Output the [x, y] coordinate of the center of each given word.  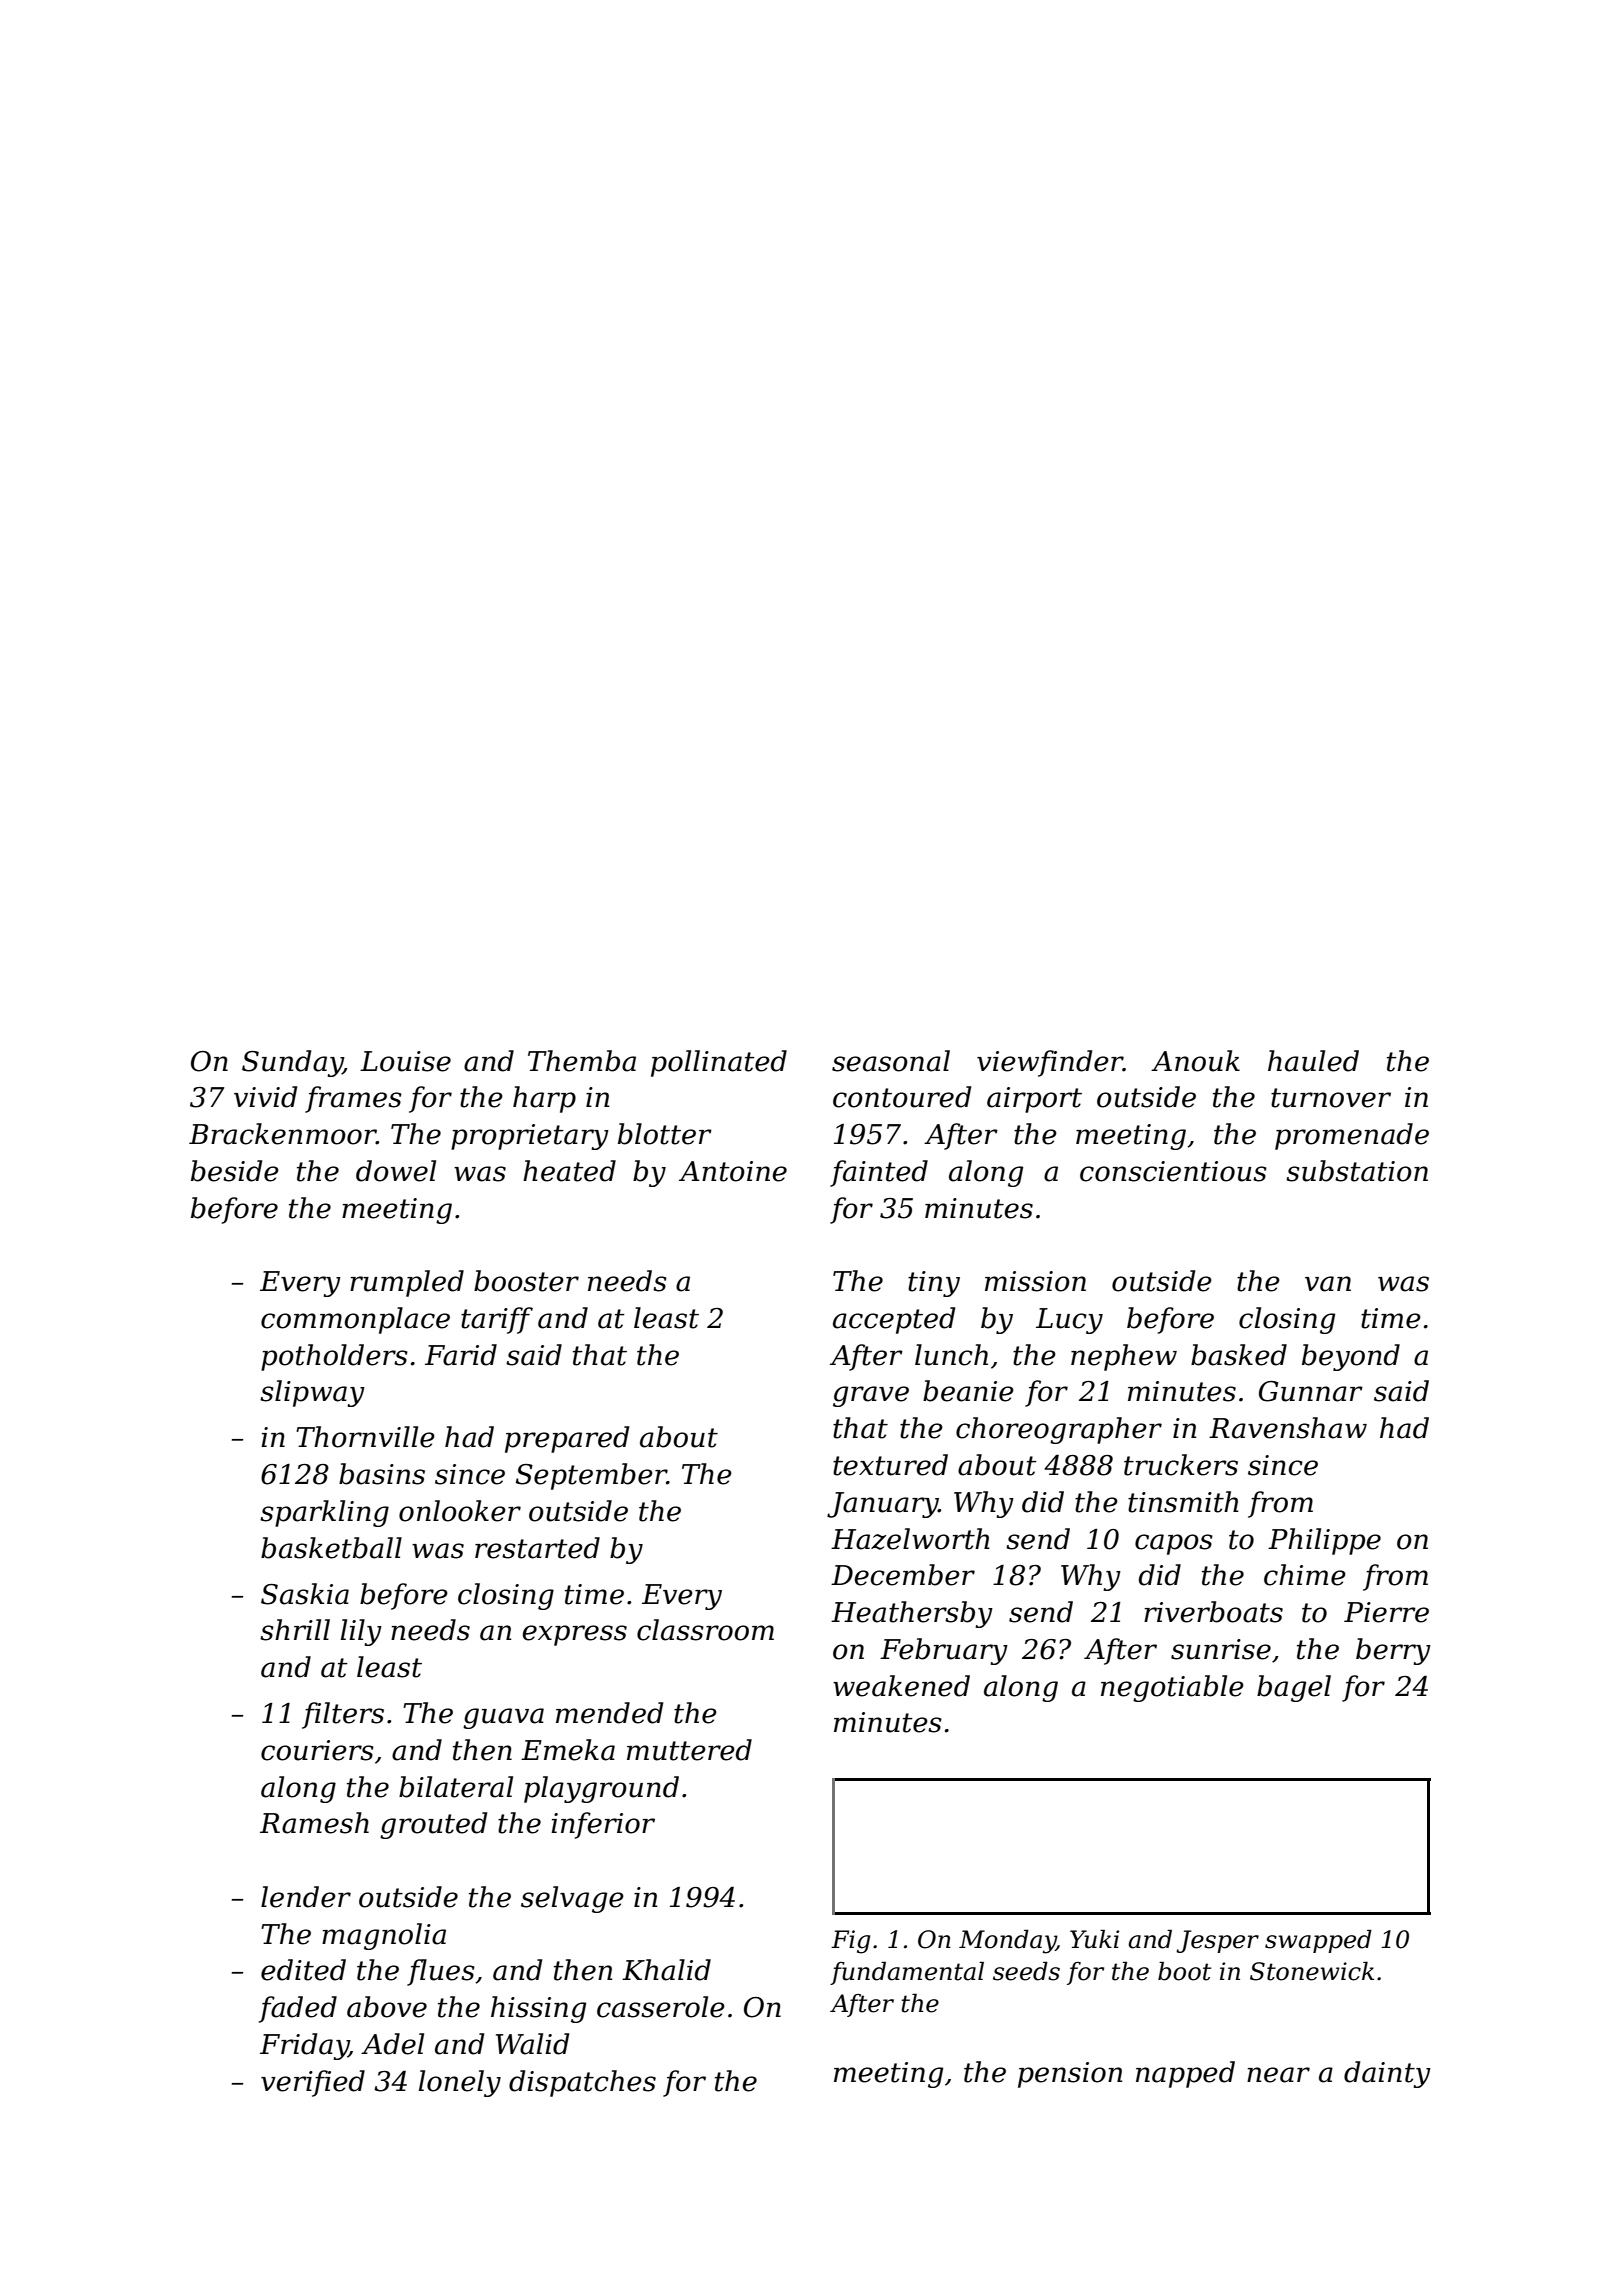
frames [353, 1099]
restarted [537, 1548]
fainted [879, 1173]
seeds [1026, 1971]
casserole [661, 2007]
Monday [1007, 1942]
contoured [902, 1097]
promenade [1352, 1136]
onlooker [460, 1511]
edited [303, 1970]
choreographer [1059, 1430]
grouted [433, 1825]
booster [526, 1281]
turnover [1331, 1098]
